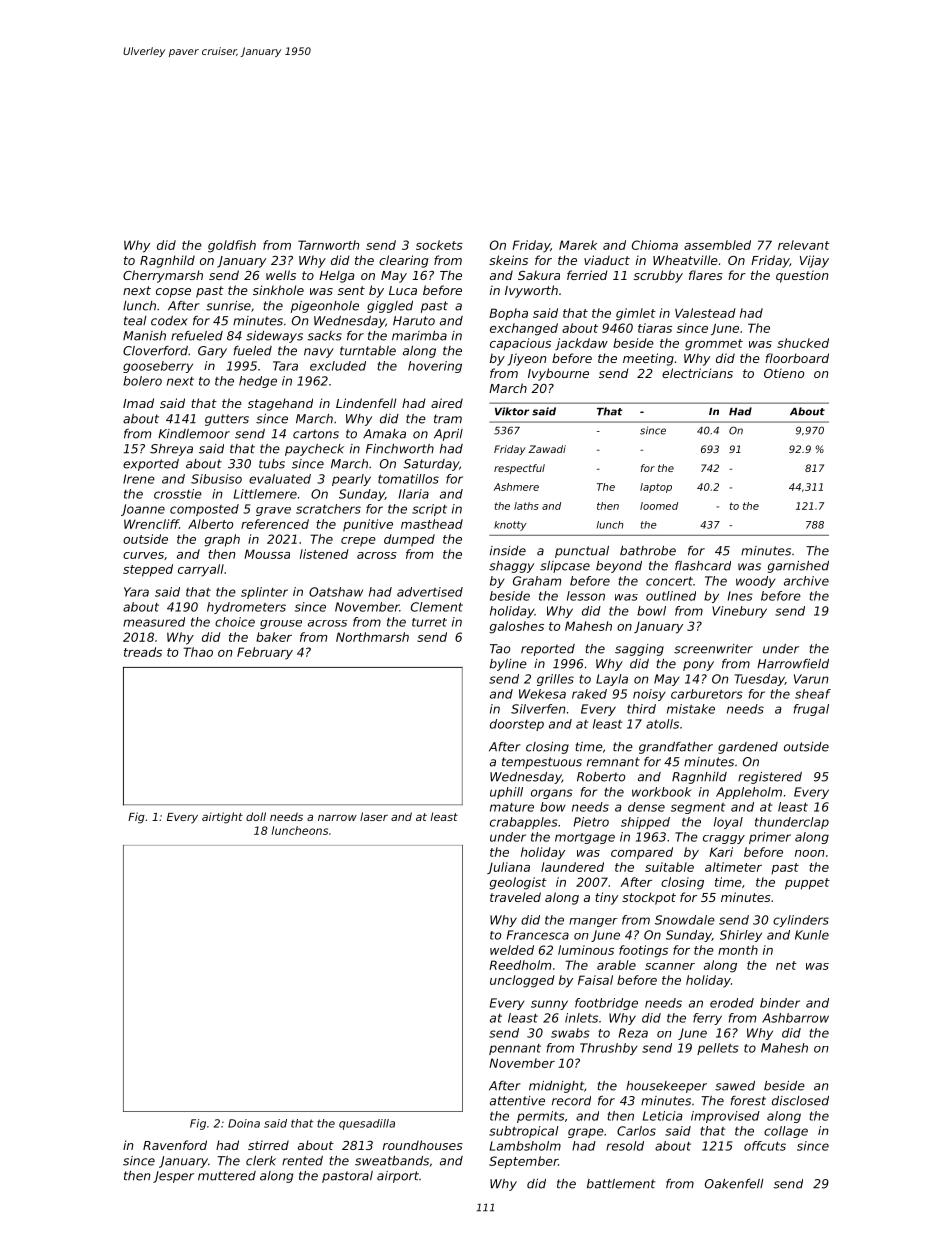 This screenshot has width=952, height=1233. Describe the element at coordinates (639, 650) in the screenshot. I see `sagging` at that location.
